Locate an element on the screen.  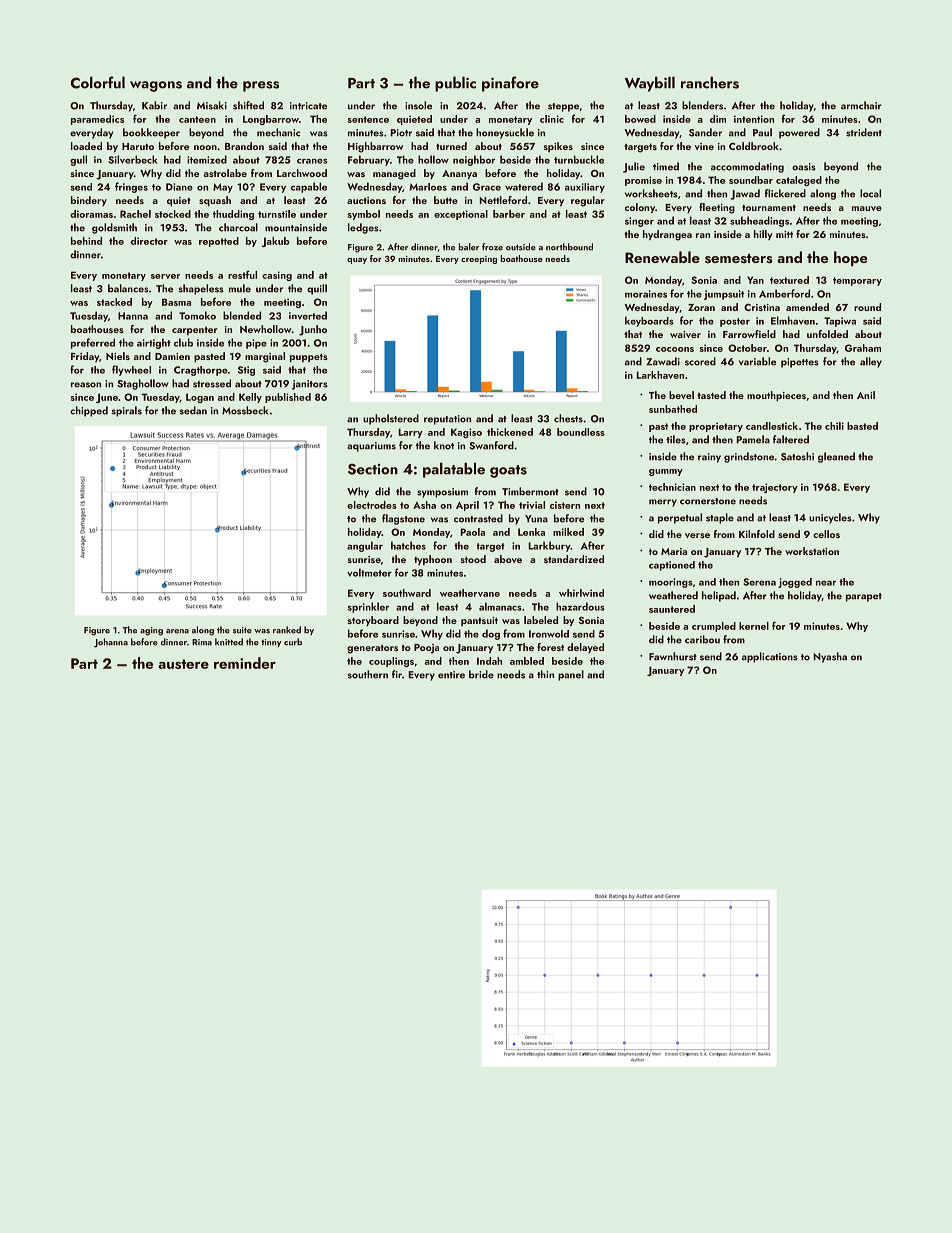
storyboard is located at coordinates (373, 621).
